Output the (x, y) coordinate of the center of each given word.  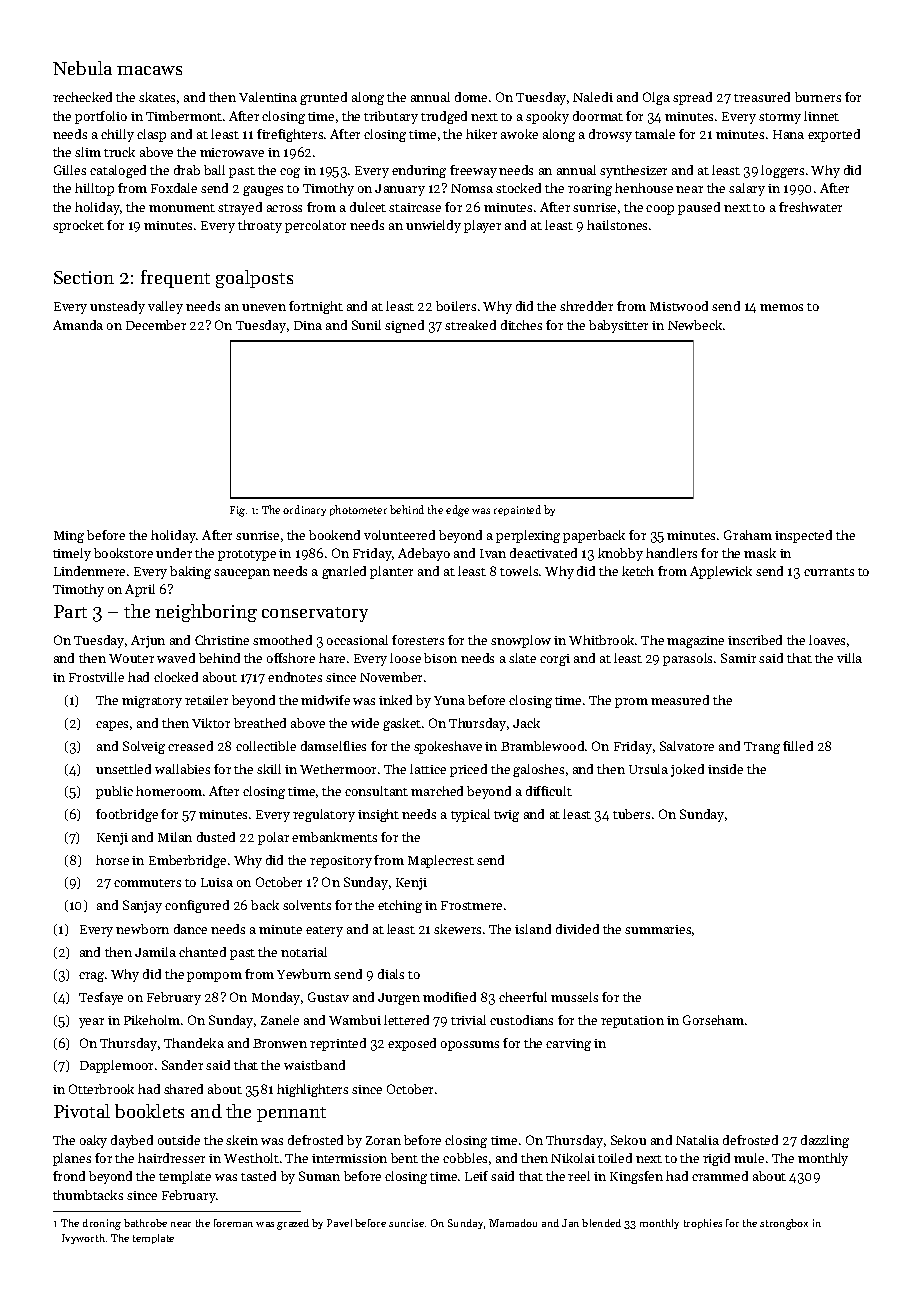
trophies (703, 1224)
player (482, 226)
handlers (671, 553)
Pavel (339, 1223)
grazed (293, 1224)
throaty (260, 226)
